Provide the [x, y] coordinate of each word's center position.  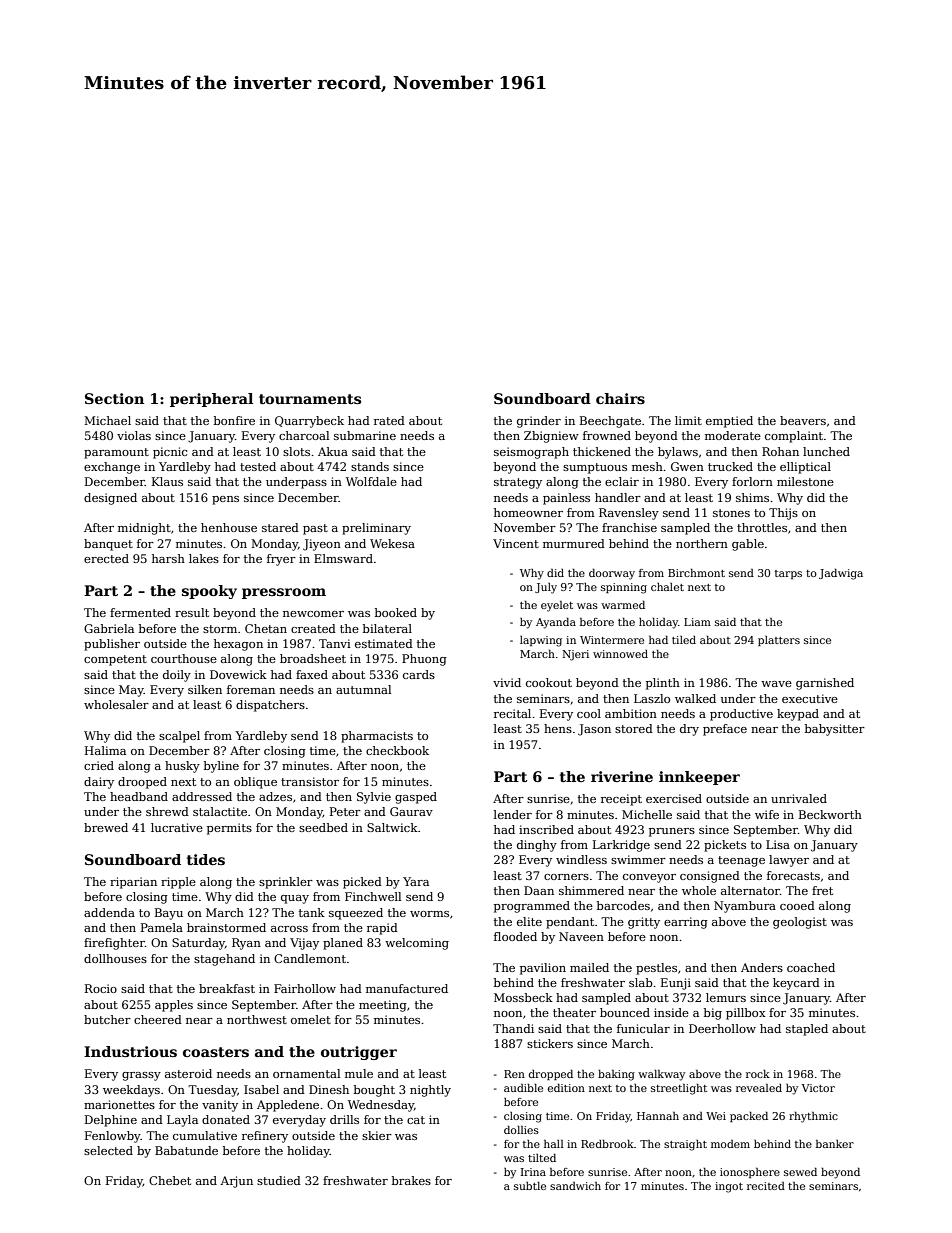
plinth [663, 684]
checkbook [397, 750]
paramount [116, 453]
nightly [430, 1091]
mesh [647, 466]
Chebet [170, 1180]
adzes [275, 796]
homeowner [528, 512]
